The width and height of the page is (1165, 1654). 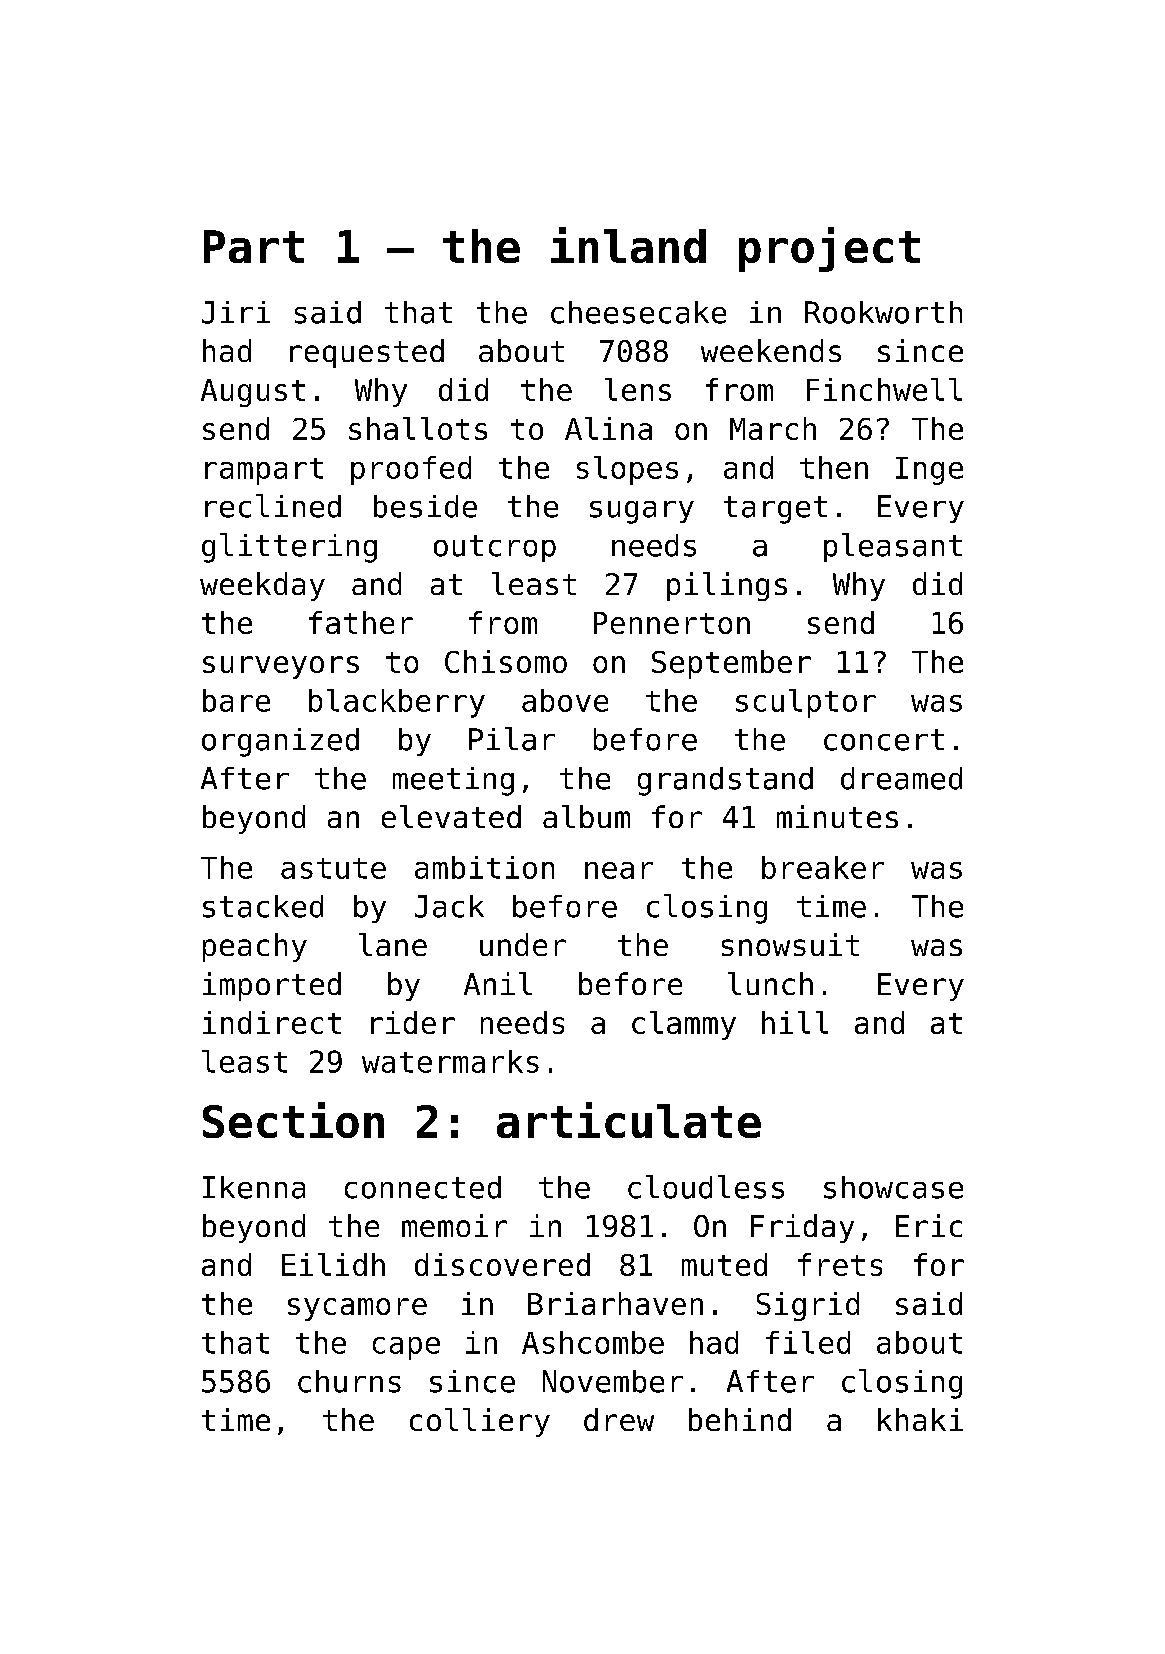 I want to click on snowsuit, so click(x=790, y=944).
